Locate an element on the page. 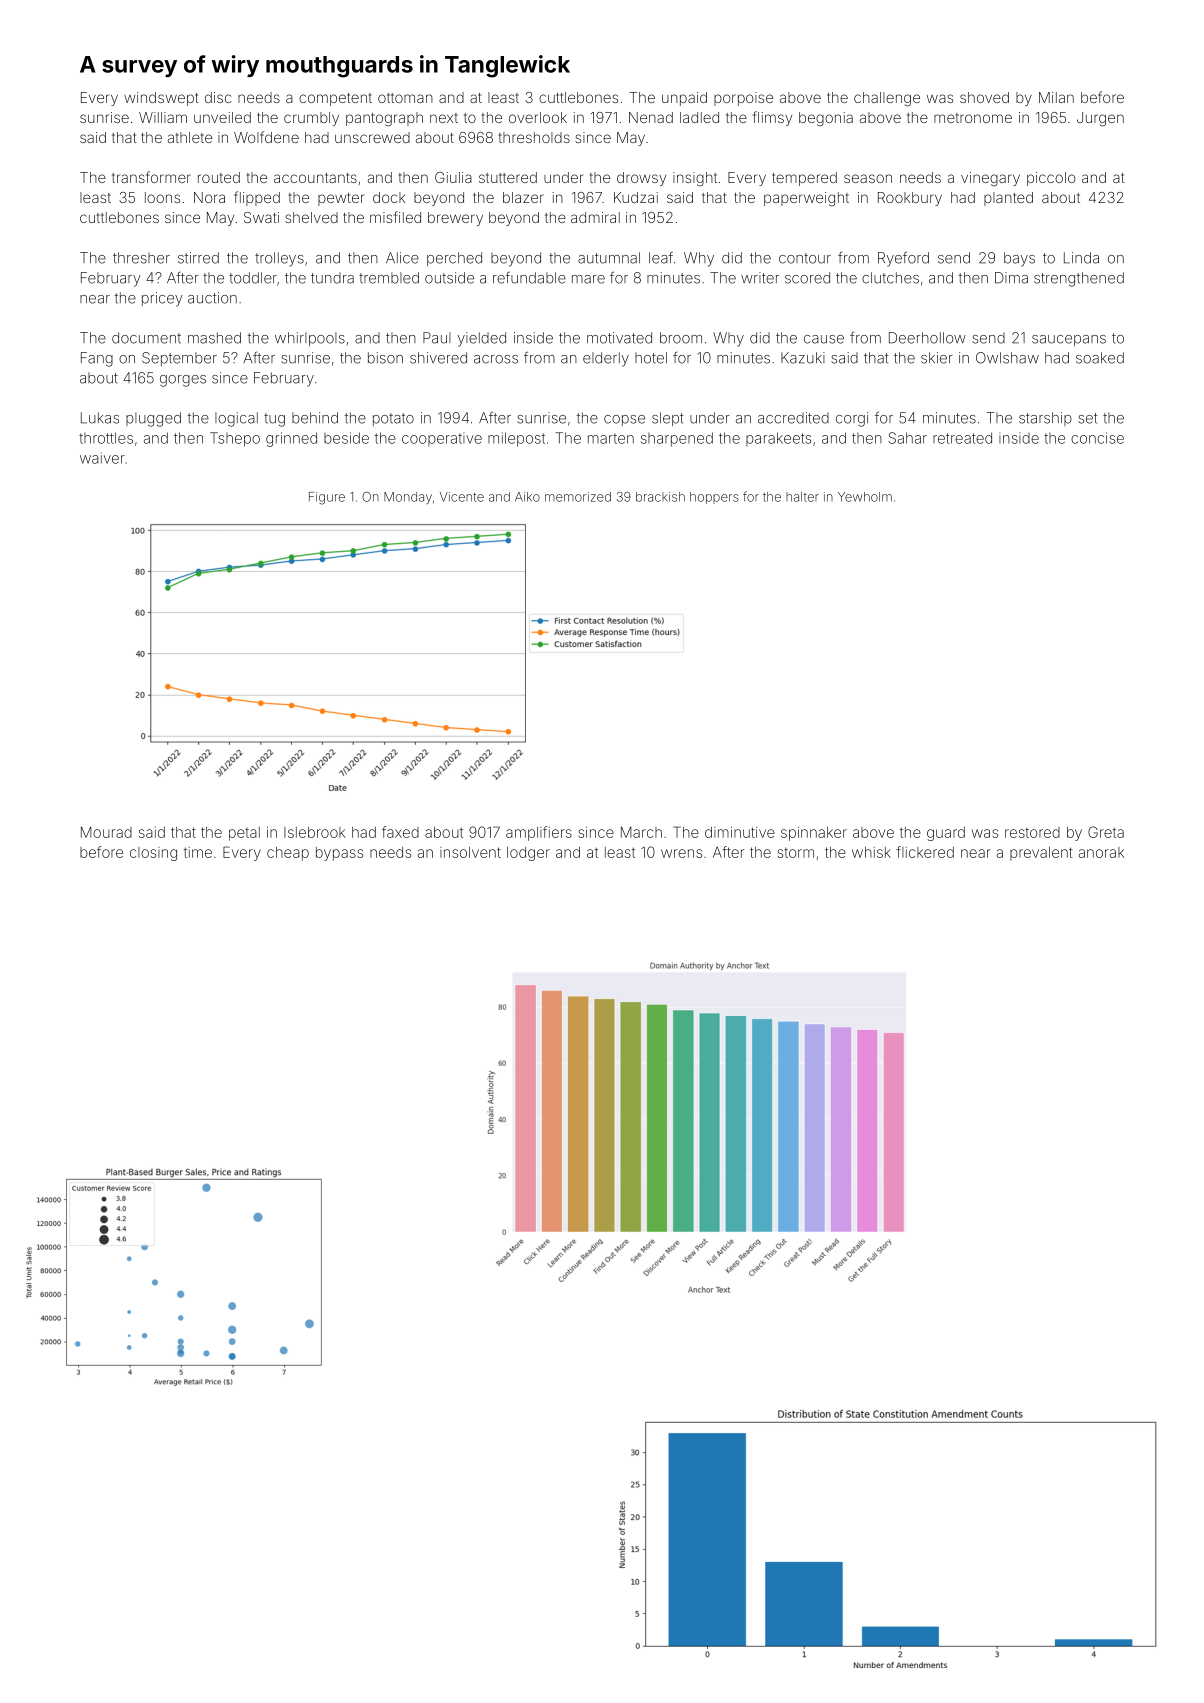 Image resolution: width=1204 pixels, height=1703 pixels. Yewholm is located at coordinates (865, 497).
